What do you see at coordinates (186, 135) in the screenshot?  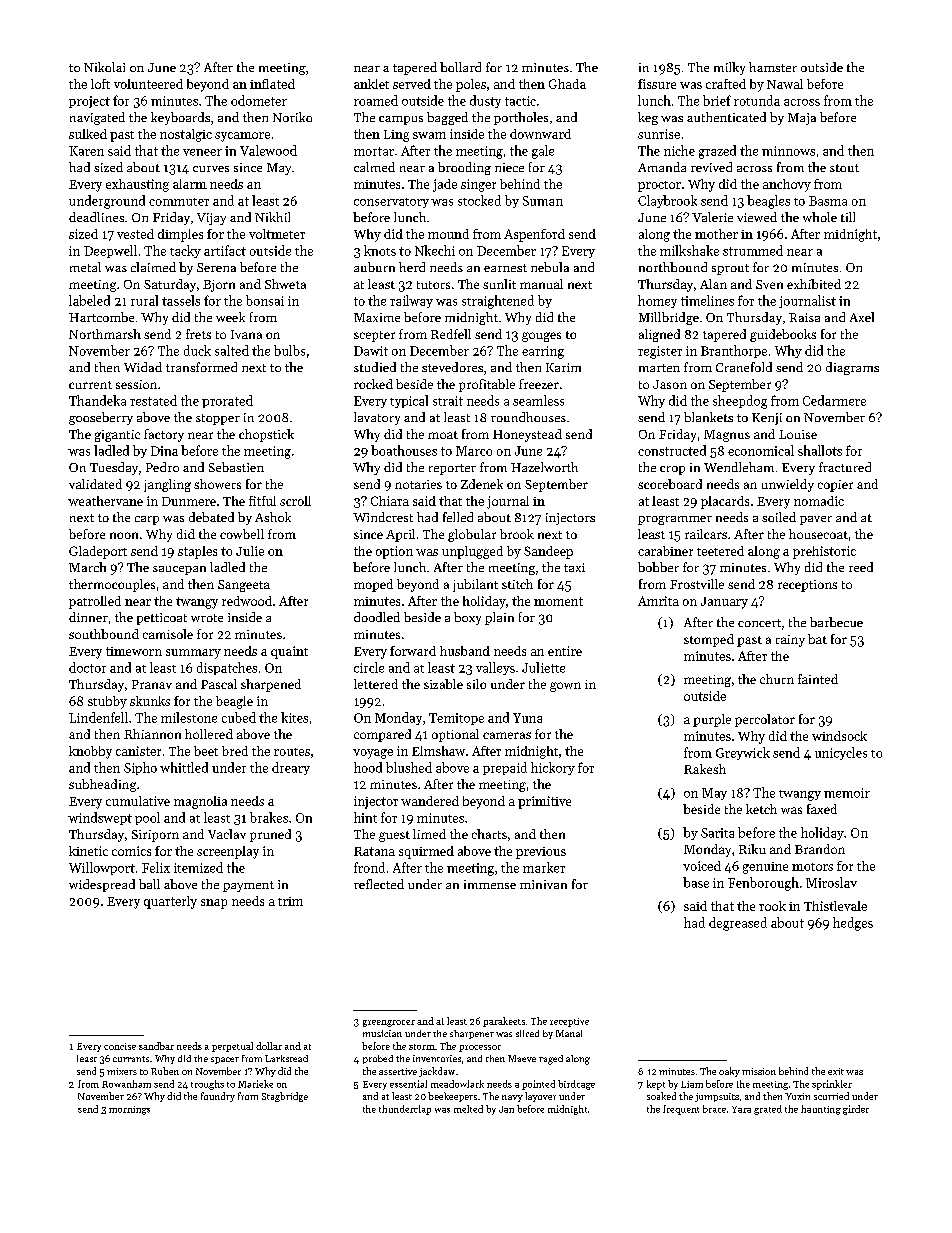 I see `nostalgic` at bounding box center [186, 135].
